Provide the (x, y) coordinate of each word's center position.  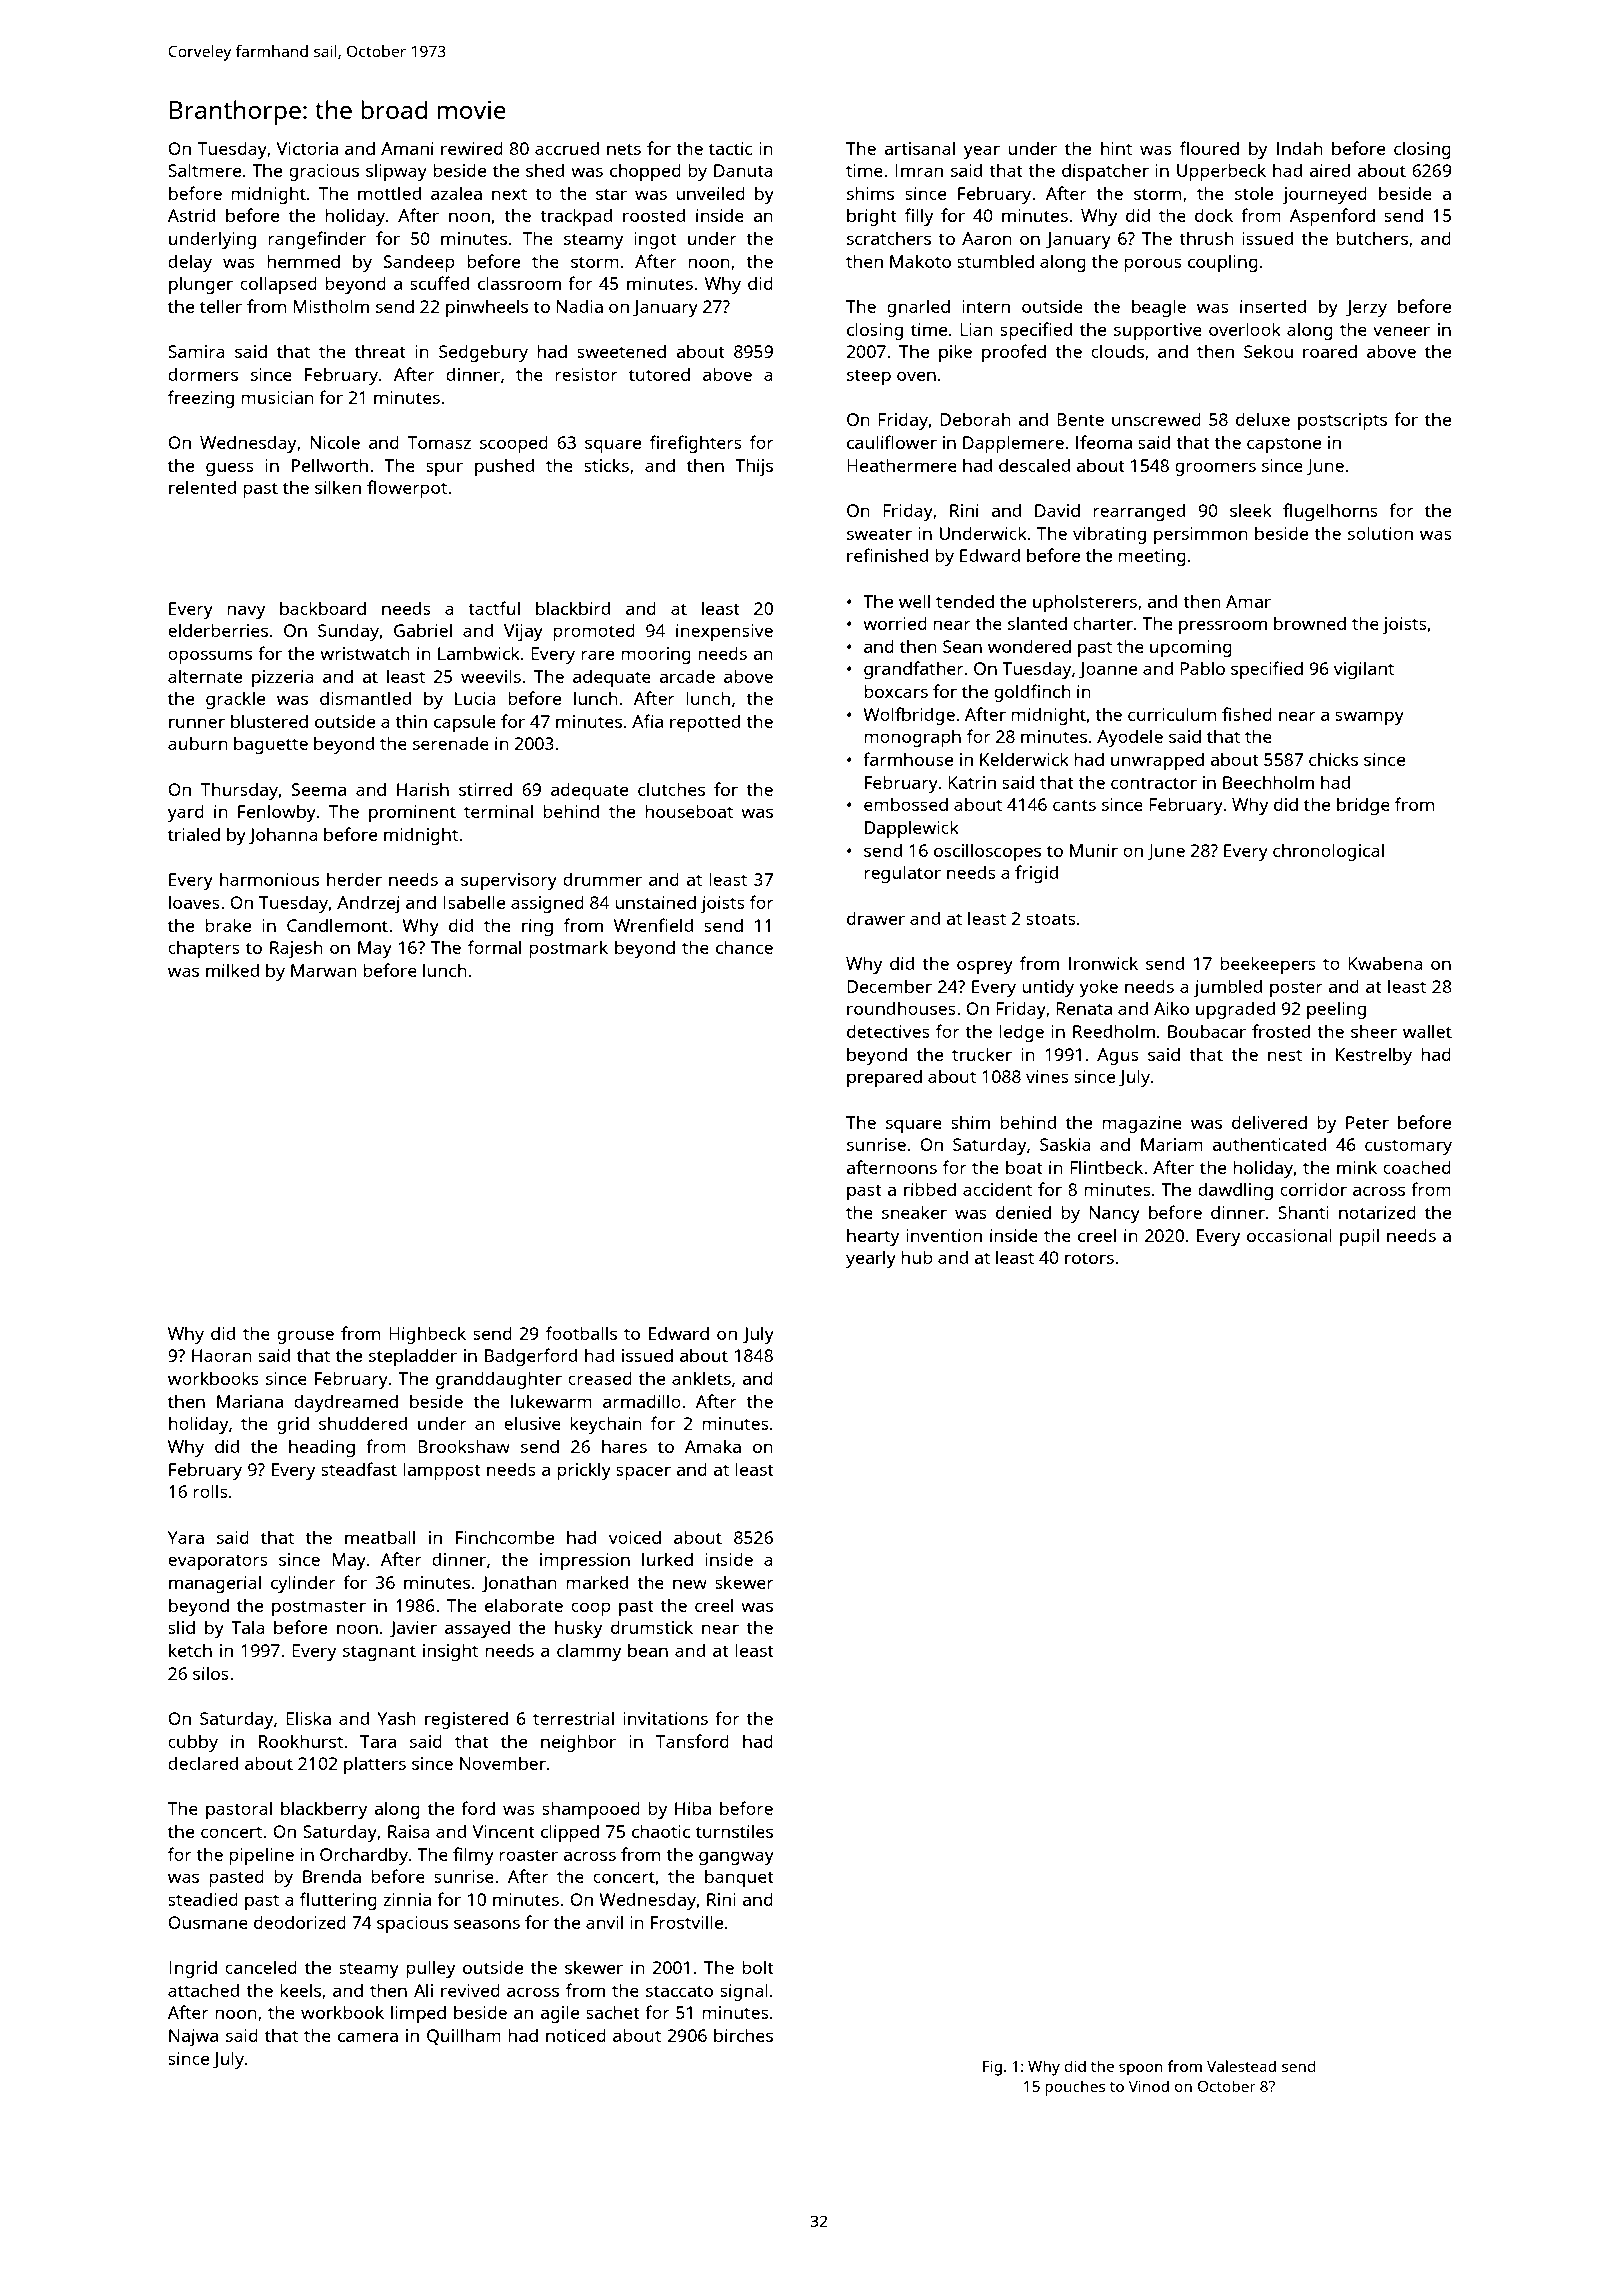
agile (559, 2014)
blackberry (324, 1810)
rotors (1089, 1258)
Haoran (222, 1355)
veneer (1401, 331)
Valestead (1241, 2066)
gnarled (918, 308)
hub (917, 1257)
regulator (902, 874)
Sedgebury (483, 353)
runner (197, 723)
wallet (1427, 1031)
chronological (1328, 852)
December (889, 986)
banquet (739, 1878)
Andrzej (368, 904)
